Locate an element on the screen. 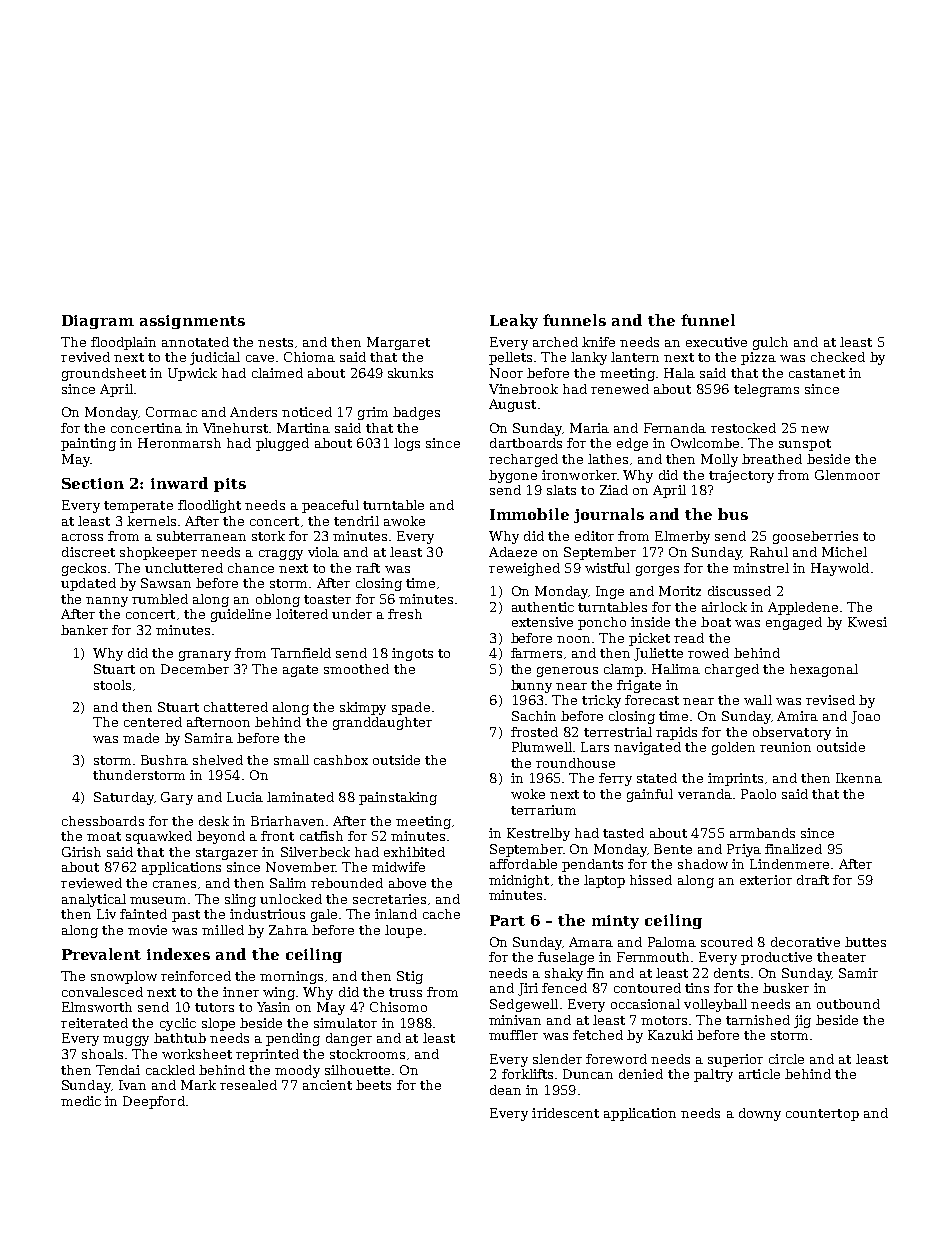  Leaky is located at coordinates (514, 321).
